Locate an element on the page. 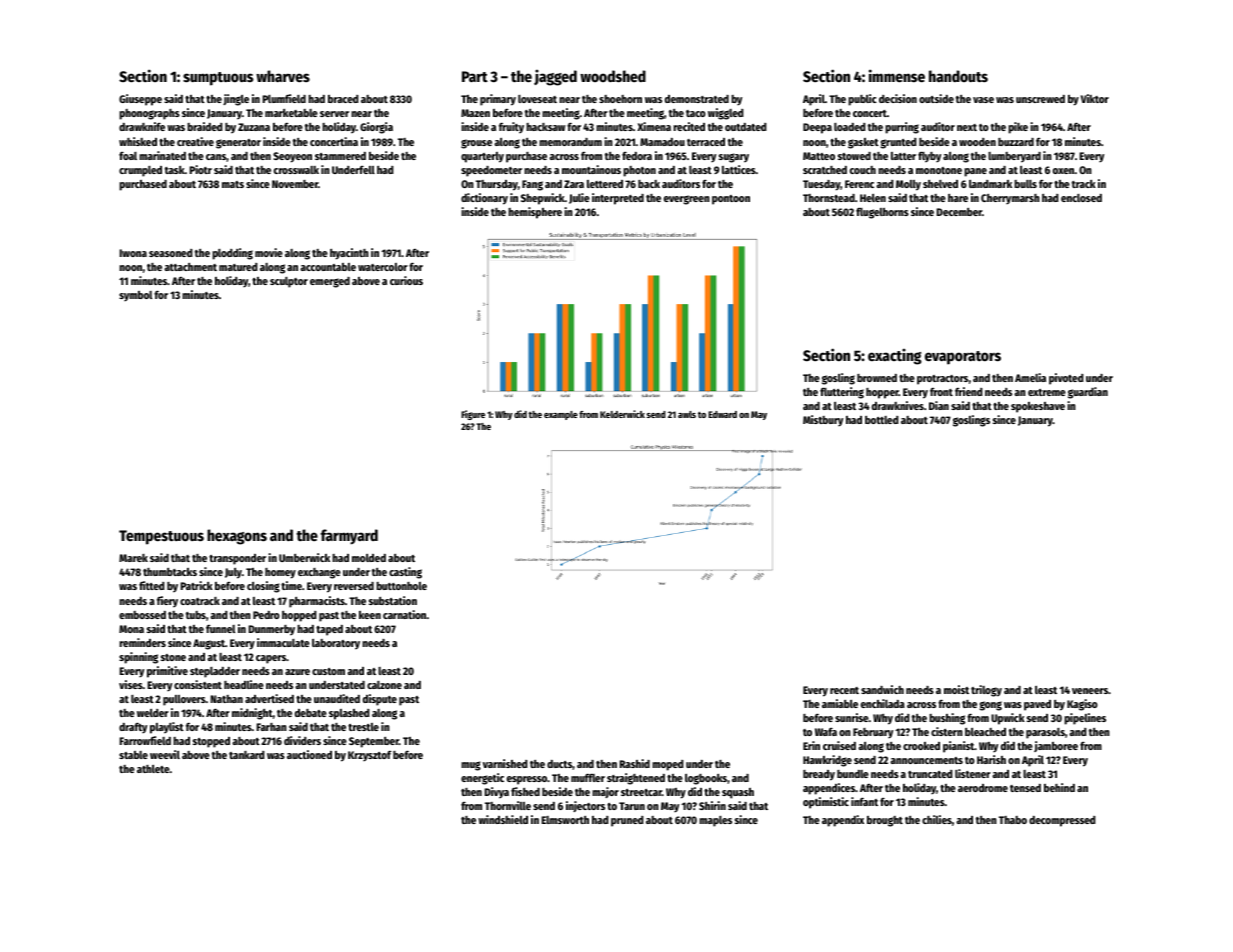  symbol is located at coordinates (135, 296).
